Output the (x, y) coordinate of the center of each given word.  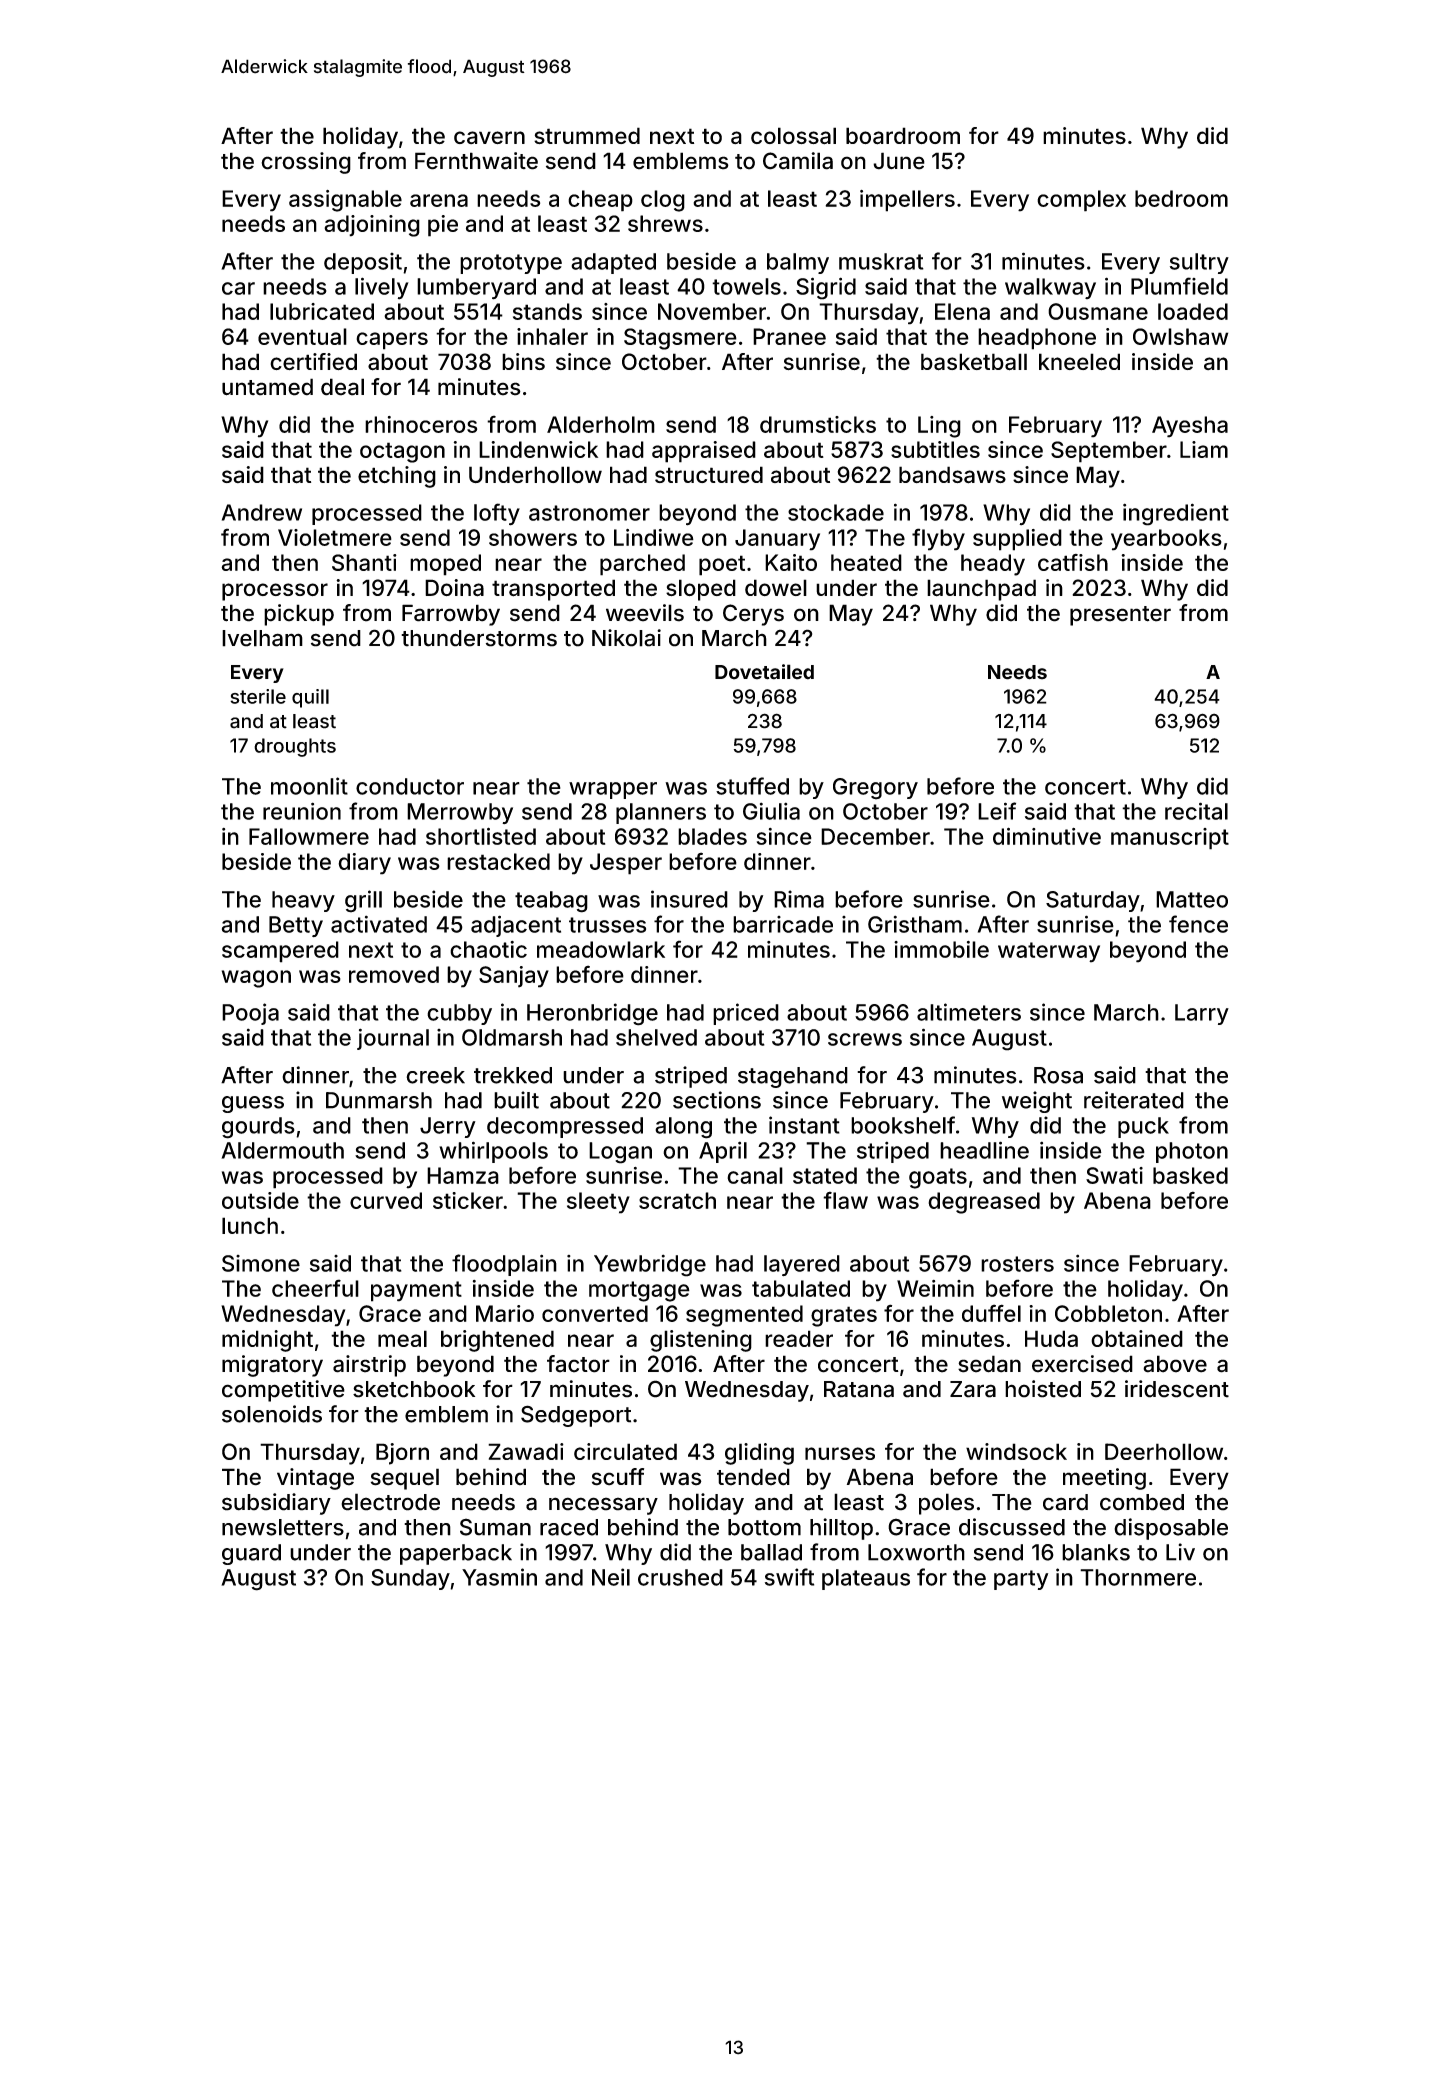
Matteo (1192, 899)
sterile (258, 696)
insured (689, 899)
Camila (798, 161)
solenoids (272, 1414)
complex (1081, 201)
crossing (306, 163)
